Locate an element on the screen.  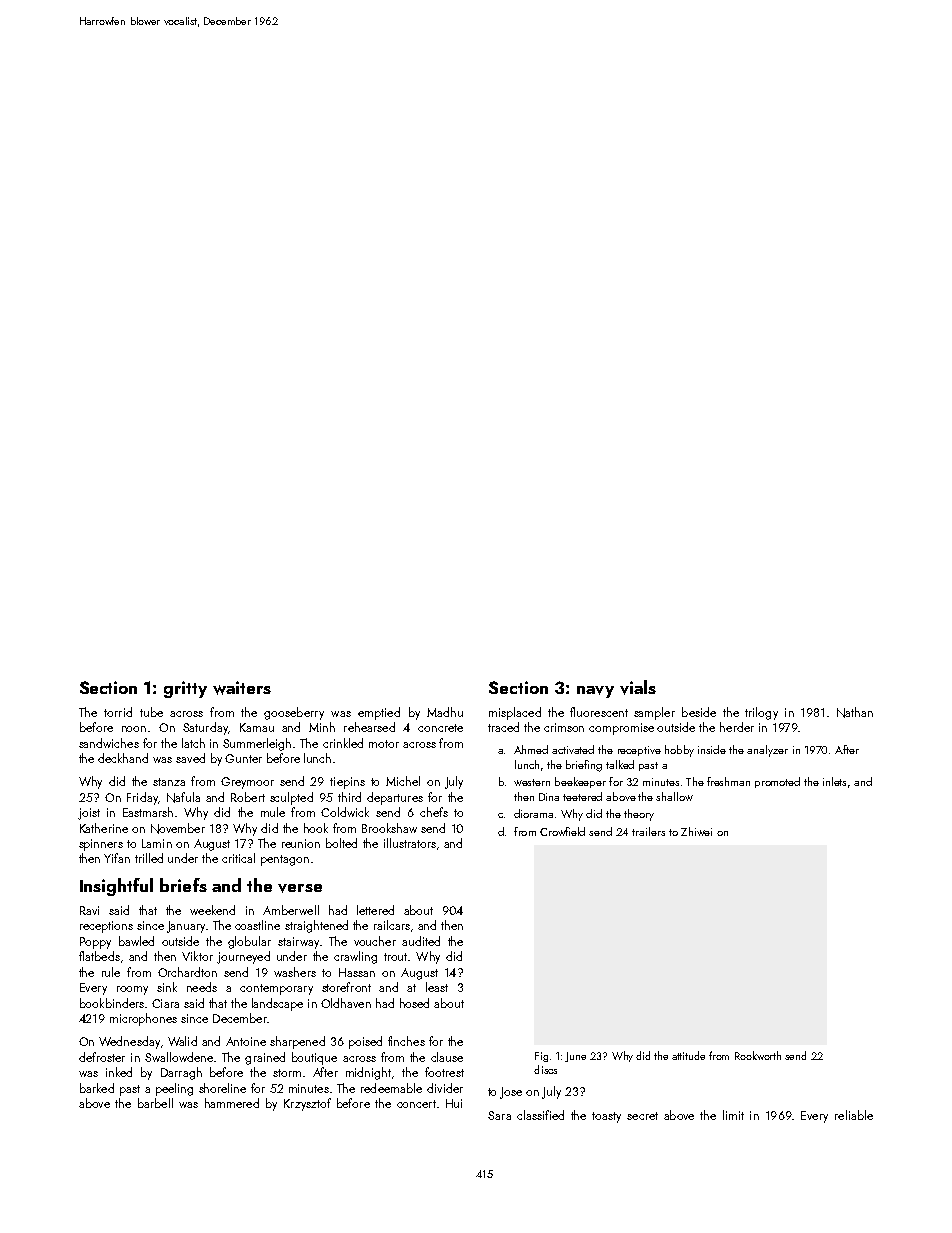
classified is located at coordinates (540, 1115).
